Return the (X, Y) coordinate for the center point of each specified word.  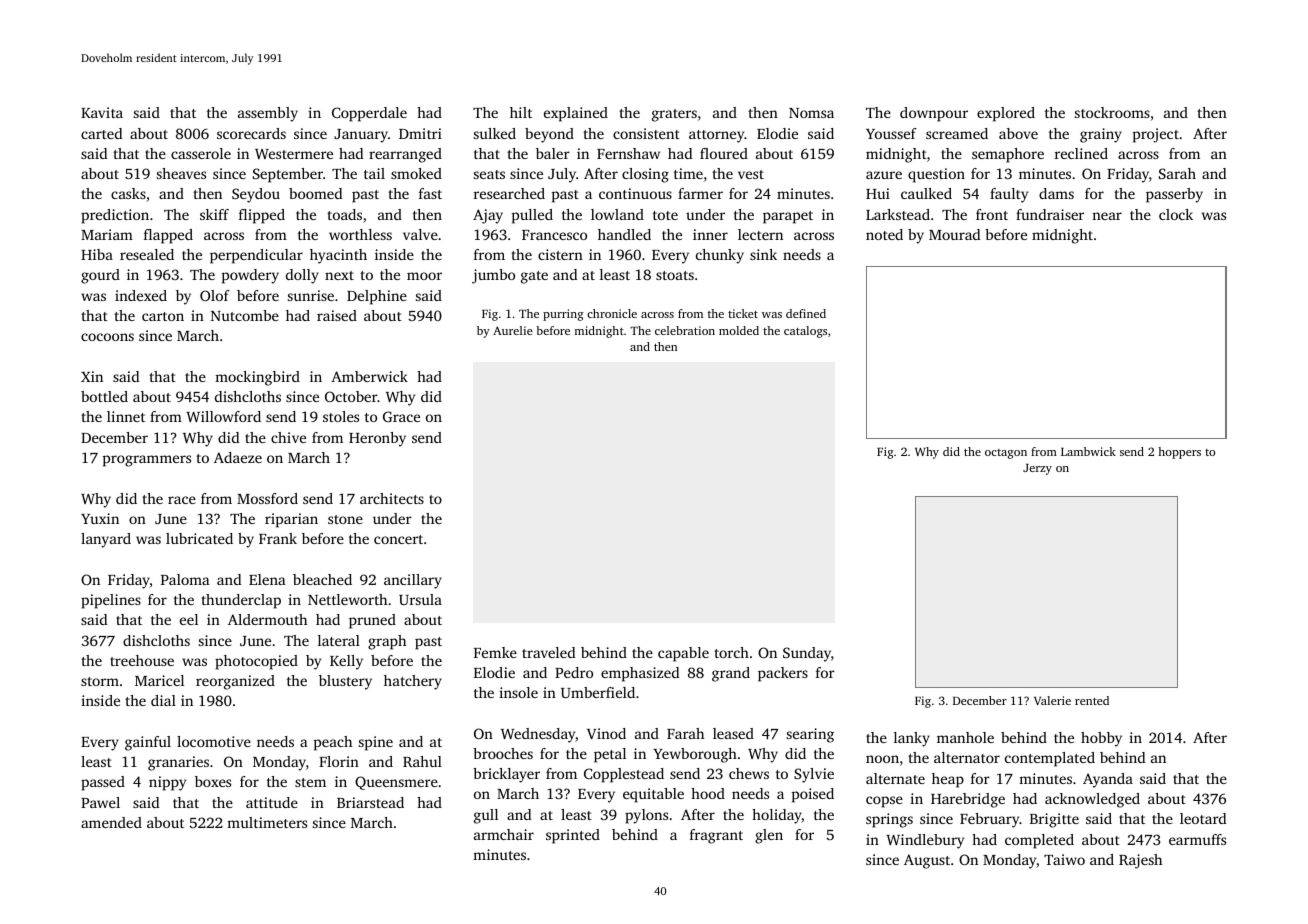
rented (1092, 700)
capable (683, 654)
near (1107, 216)
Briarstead (370, 802)
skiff (214, 214)
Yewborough (695, 755)
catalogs (805, 332)
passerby (1174, 195)
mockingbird (257, 378)
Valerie (1052, 700)
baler (553, 153)
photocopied (256, 662)
